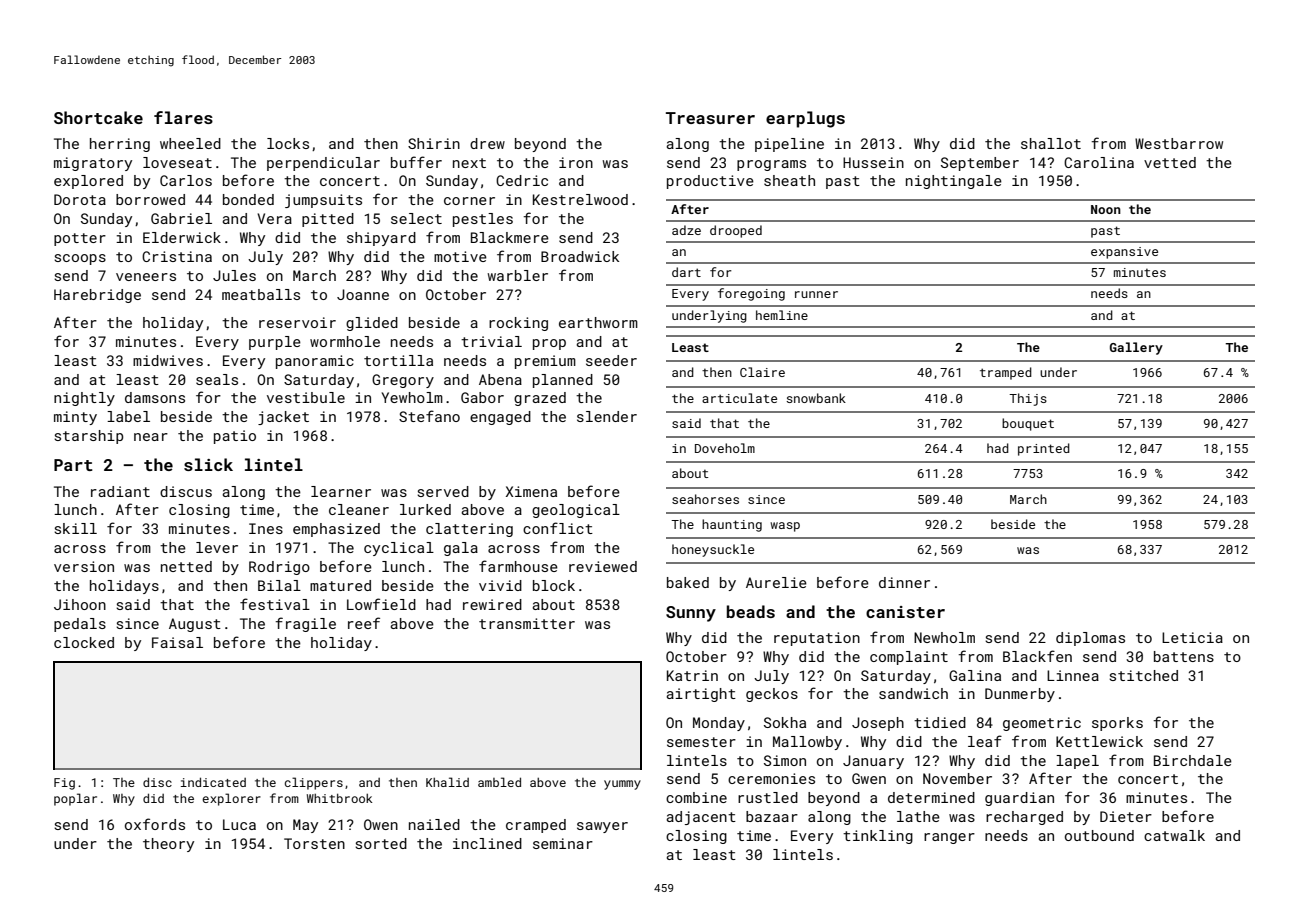  Describe the element at coordinates (1051, 143) in the image. I see `shallot` at that location.
